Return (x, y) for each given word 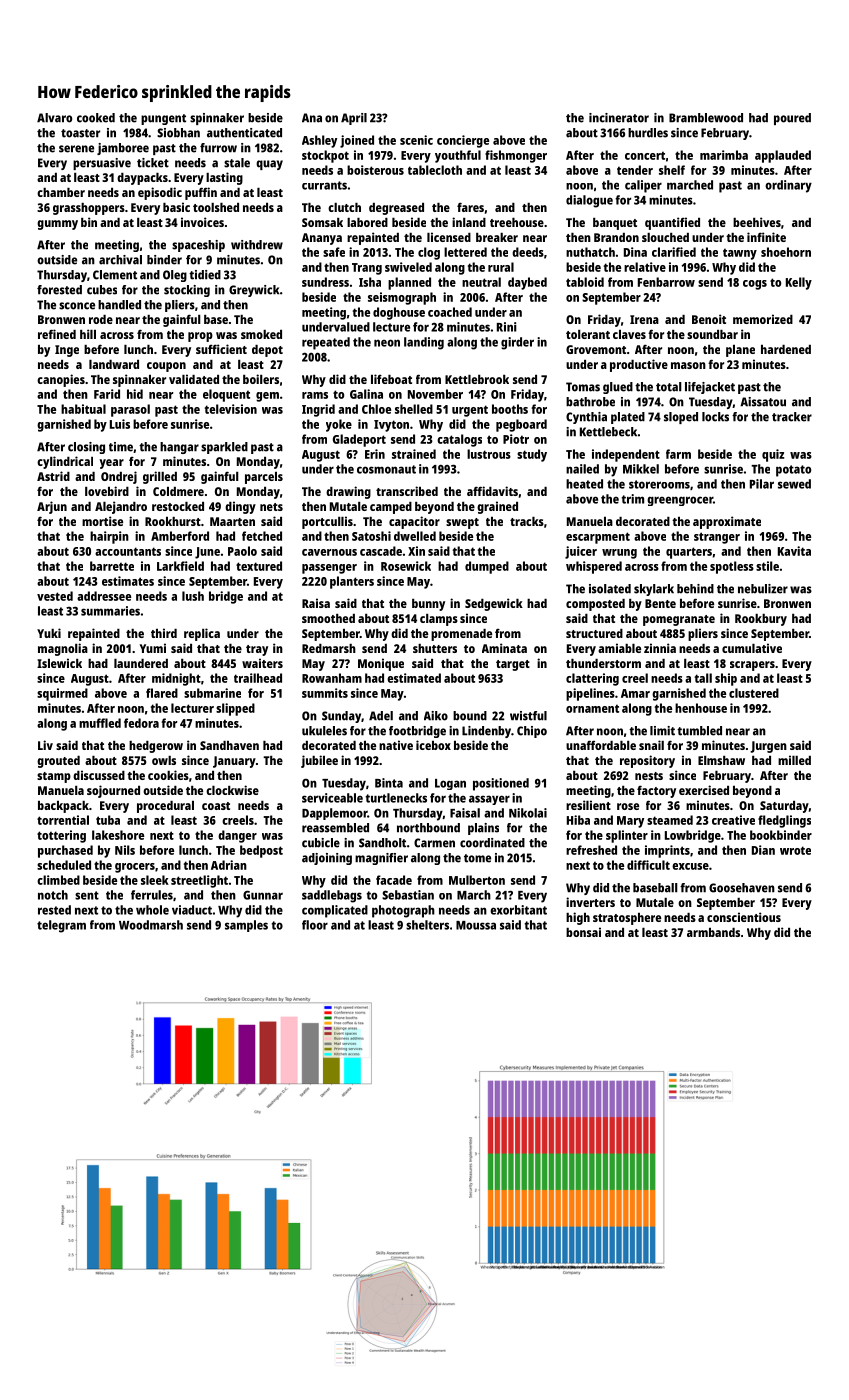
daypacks (142, 179)
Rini (507, 327)
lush (193, 596)
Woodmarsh (151, 925)
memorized (763, 319)
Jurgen (768, 747)
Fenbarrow (666, 282)
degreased (396, 209)
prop (200, 337)
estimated (414, 678)
